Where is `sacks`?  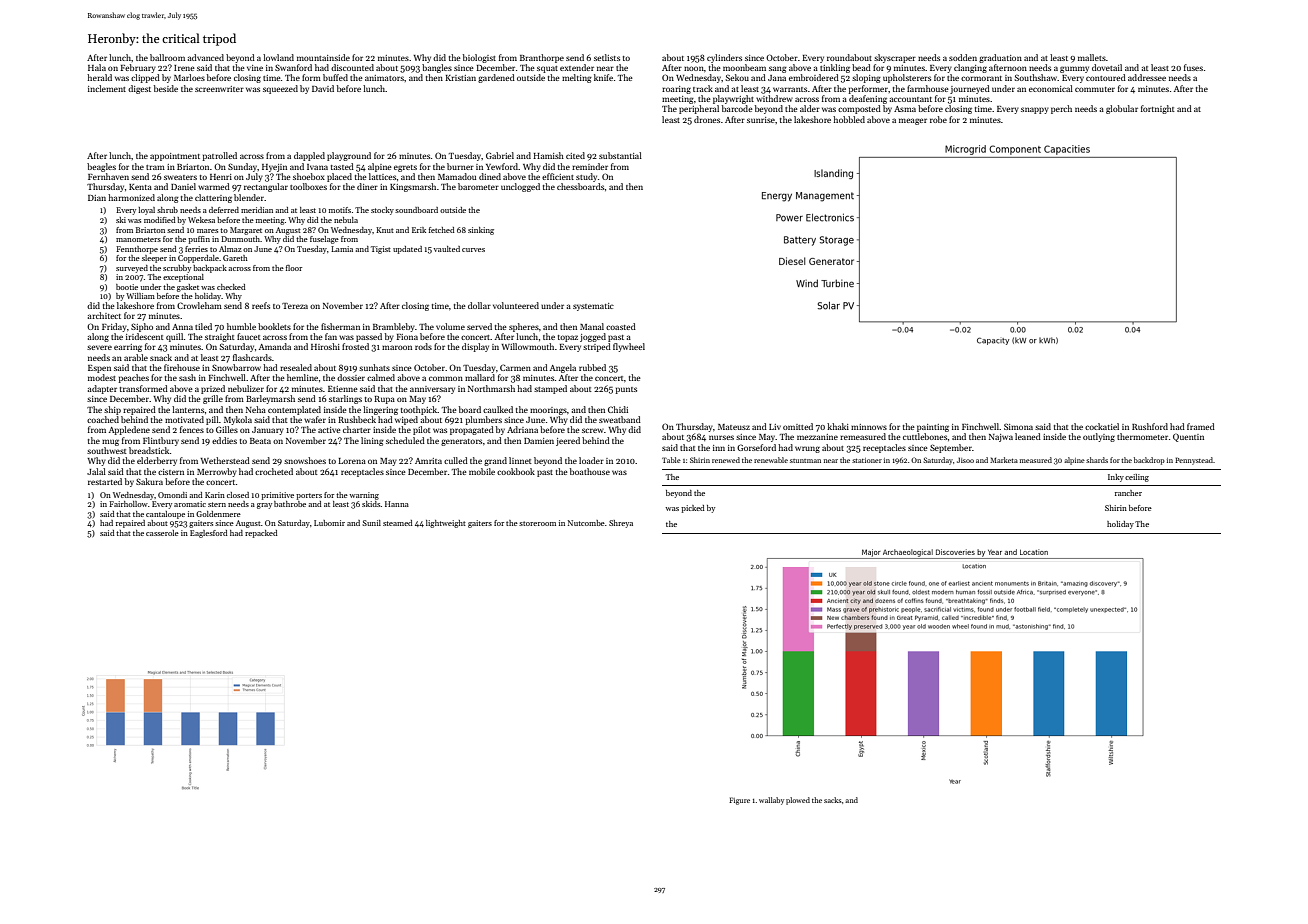
sacks is located at coordinates (833, 800).
